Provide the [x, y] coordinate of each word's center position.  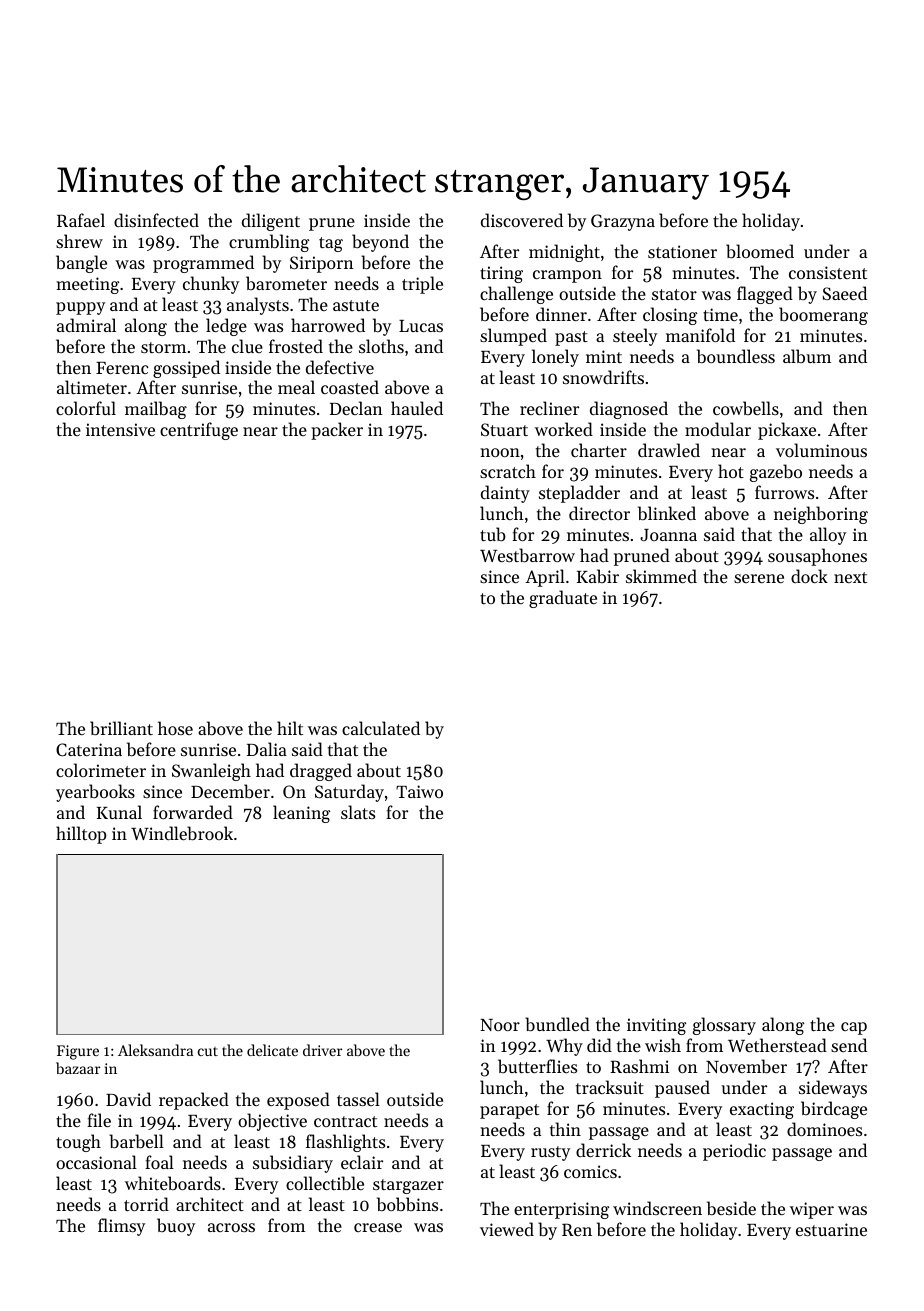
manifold [700, 335]
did [599, 1045]
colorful [86, 408]
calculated [381, 728]
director [599, 513]
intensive [120, 429]
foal [159, 1162]
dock [809, 576]
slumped [513, 337]
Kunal [119, 812]
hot [731, 471]
